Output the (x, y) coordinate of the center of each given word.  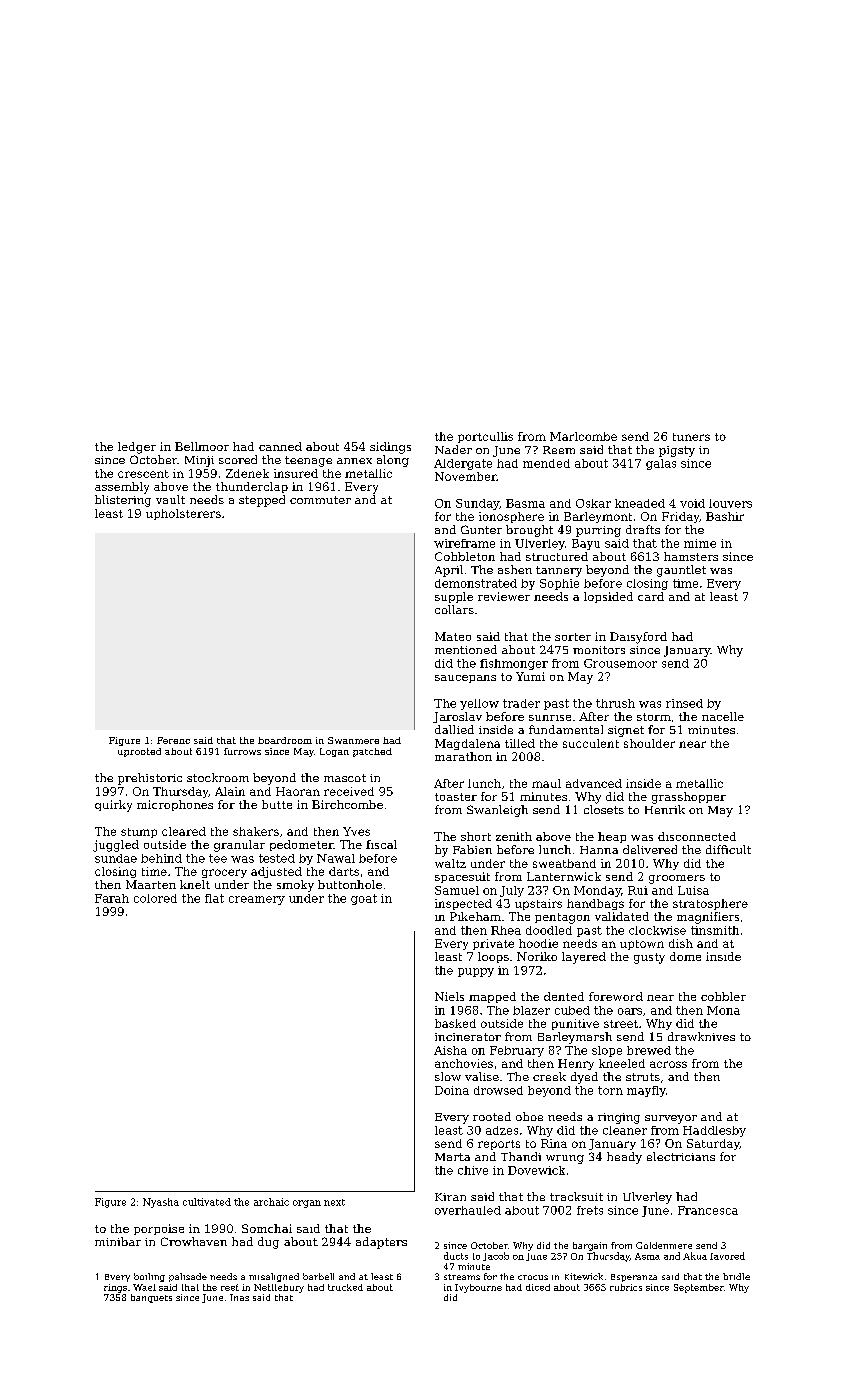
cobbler (723, 996)
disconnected (697, 836)
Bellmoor (202, 446)
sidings (390, 448)
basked (455, 1023)
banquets (151, 1298)
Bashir (725, 516)
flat (214, 898)
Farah (112, 898)
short (476, 836)
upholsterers (183, 514)
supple (454, 597)
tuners (691, 437)
